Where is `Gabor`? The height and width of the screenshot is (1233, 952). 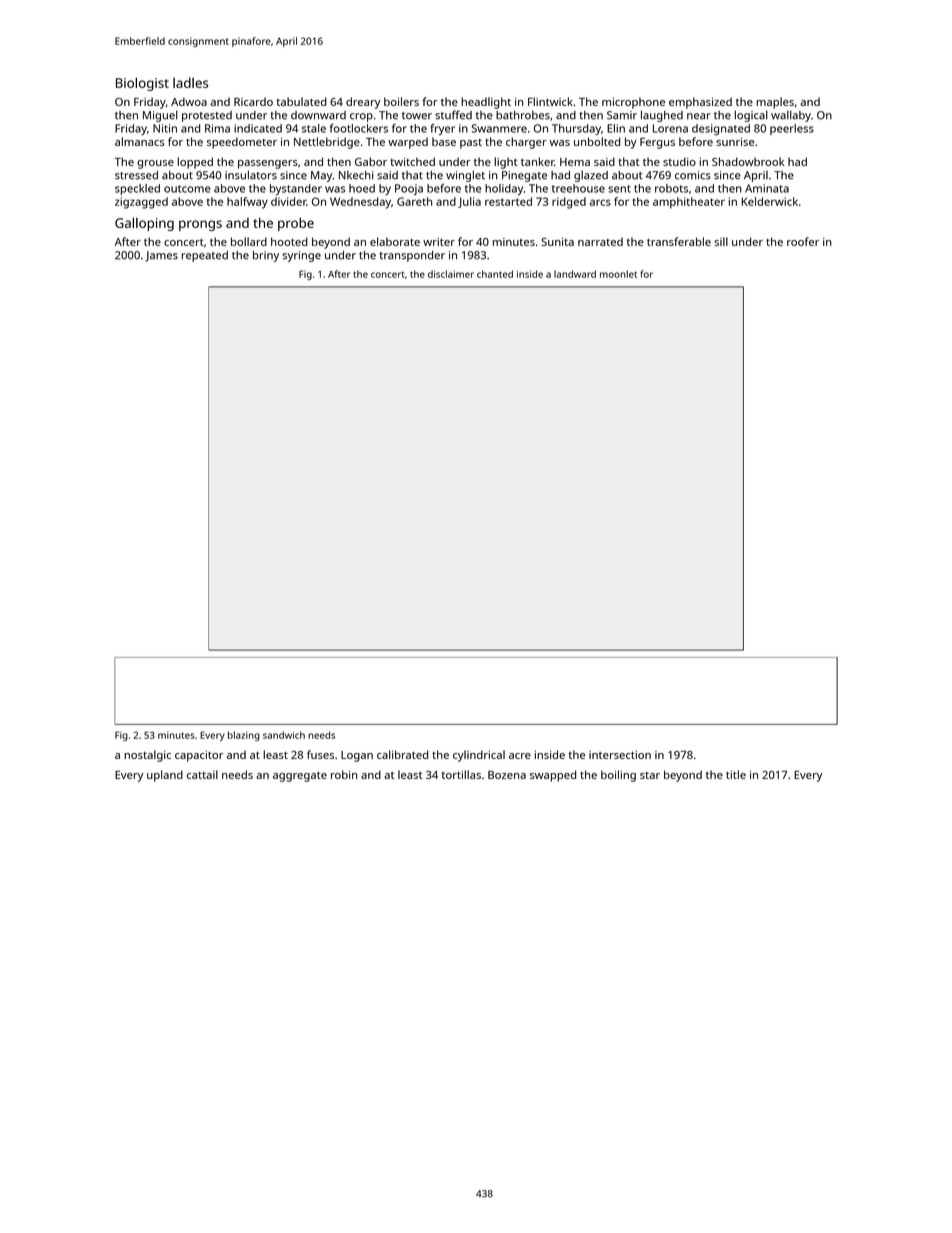
Gabor is located at coordinates (371, 161).
